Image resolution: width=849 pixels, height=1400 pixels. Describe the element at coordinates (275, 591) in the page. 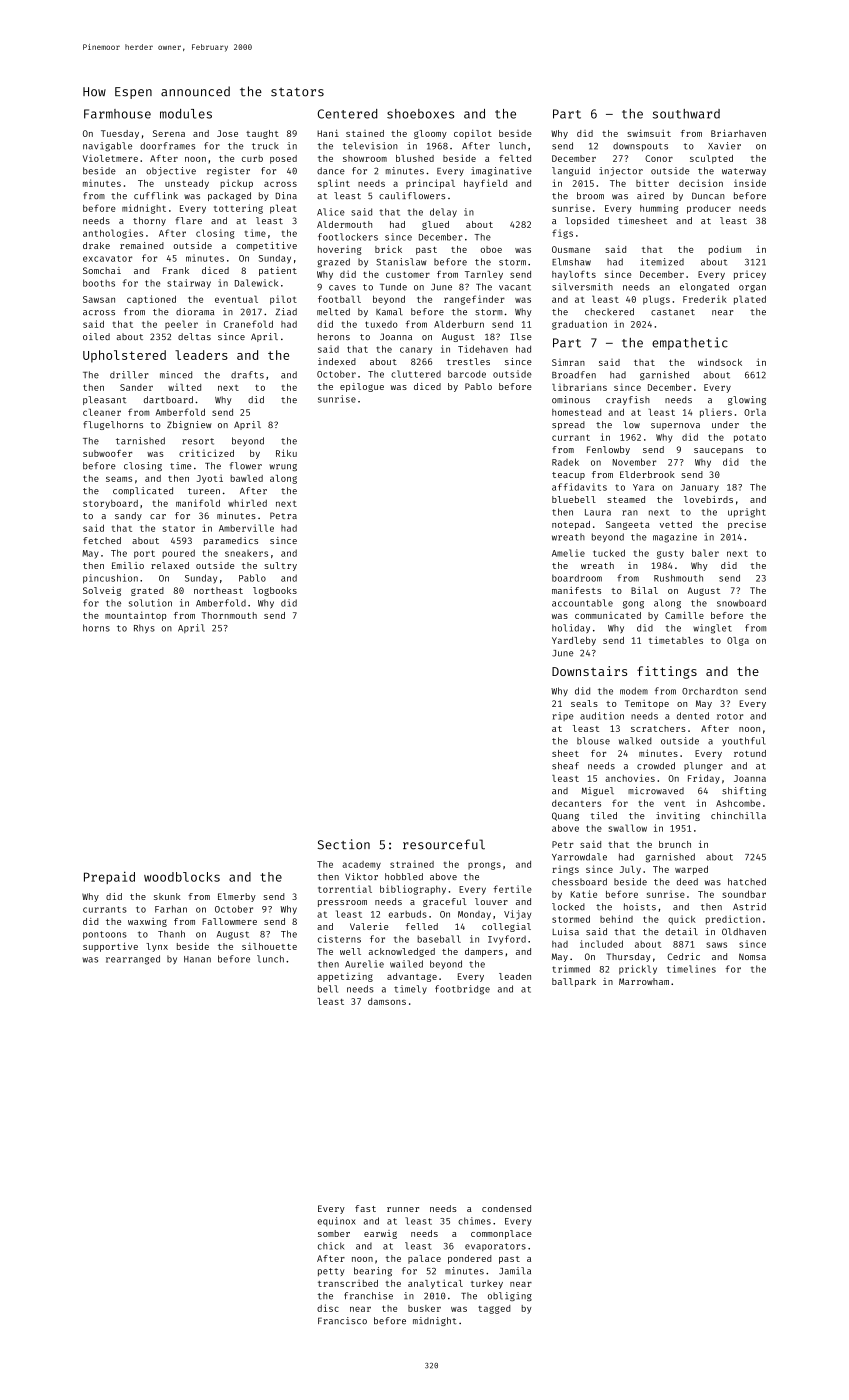

I see `logbooks` at that location.
